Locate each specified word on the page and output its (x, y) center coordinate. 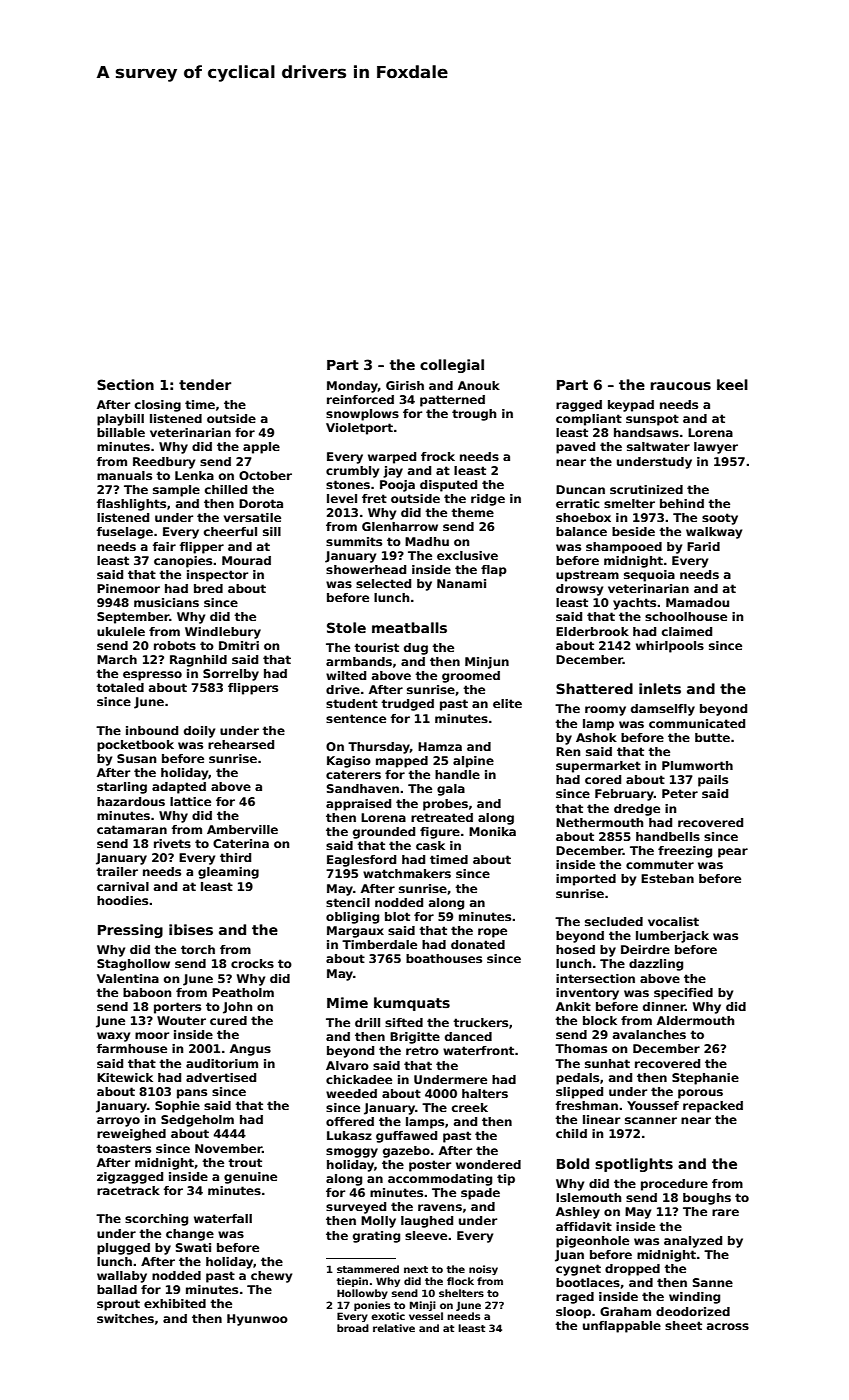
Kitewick (125, 1077)
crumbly (352, 472)
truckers (480, 1022)
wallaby (122, 1277)
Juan (569, 1256)
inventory (587, 994)
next (416, 1269)
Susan (136, 758)
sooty (720, 519)
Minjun (487, 663)
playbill (120, 420)
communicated (697, 723)
